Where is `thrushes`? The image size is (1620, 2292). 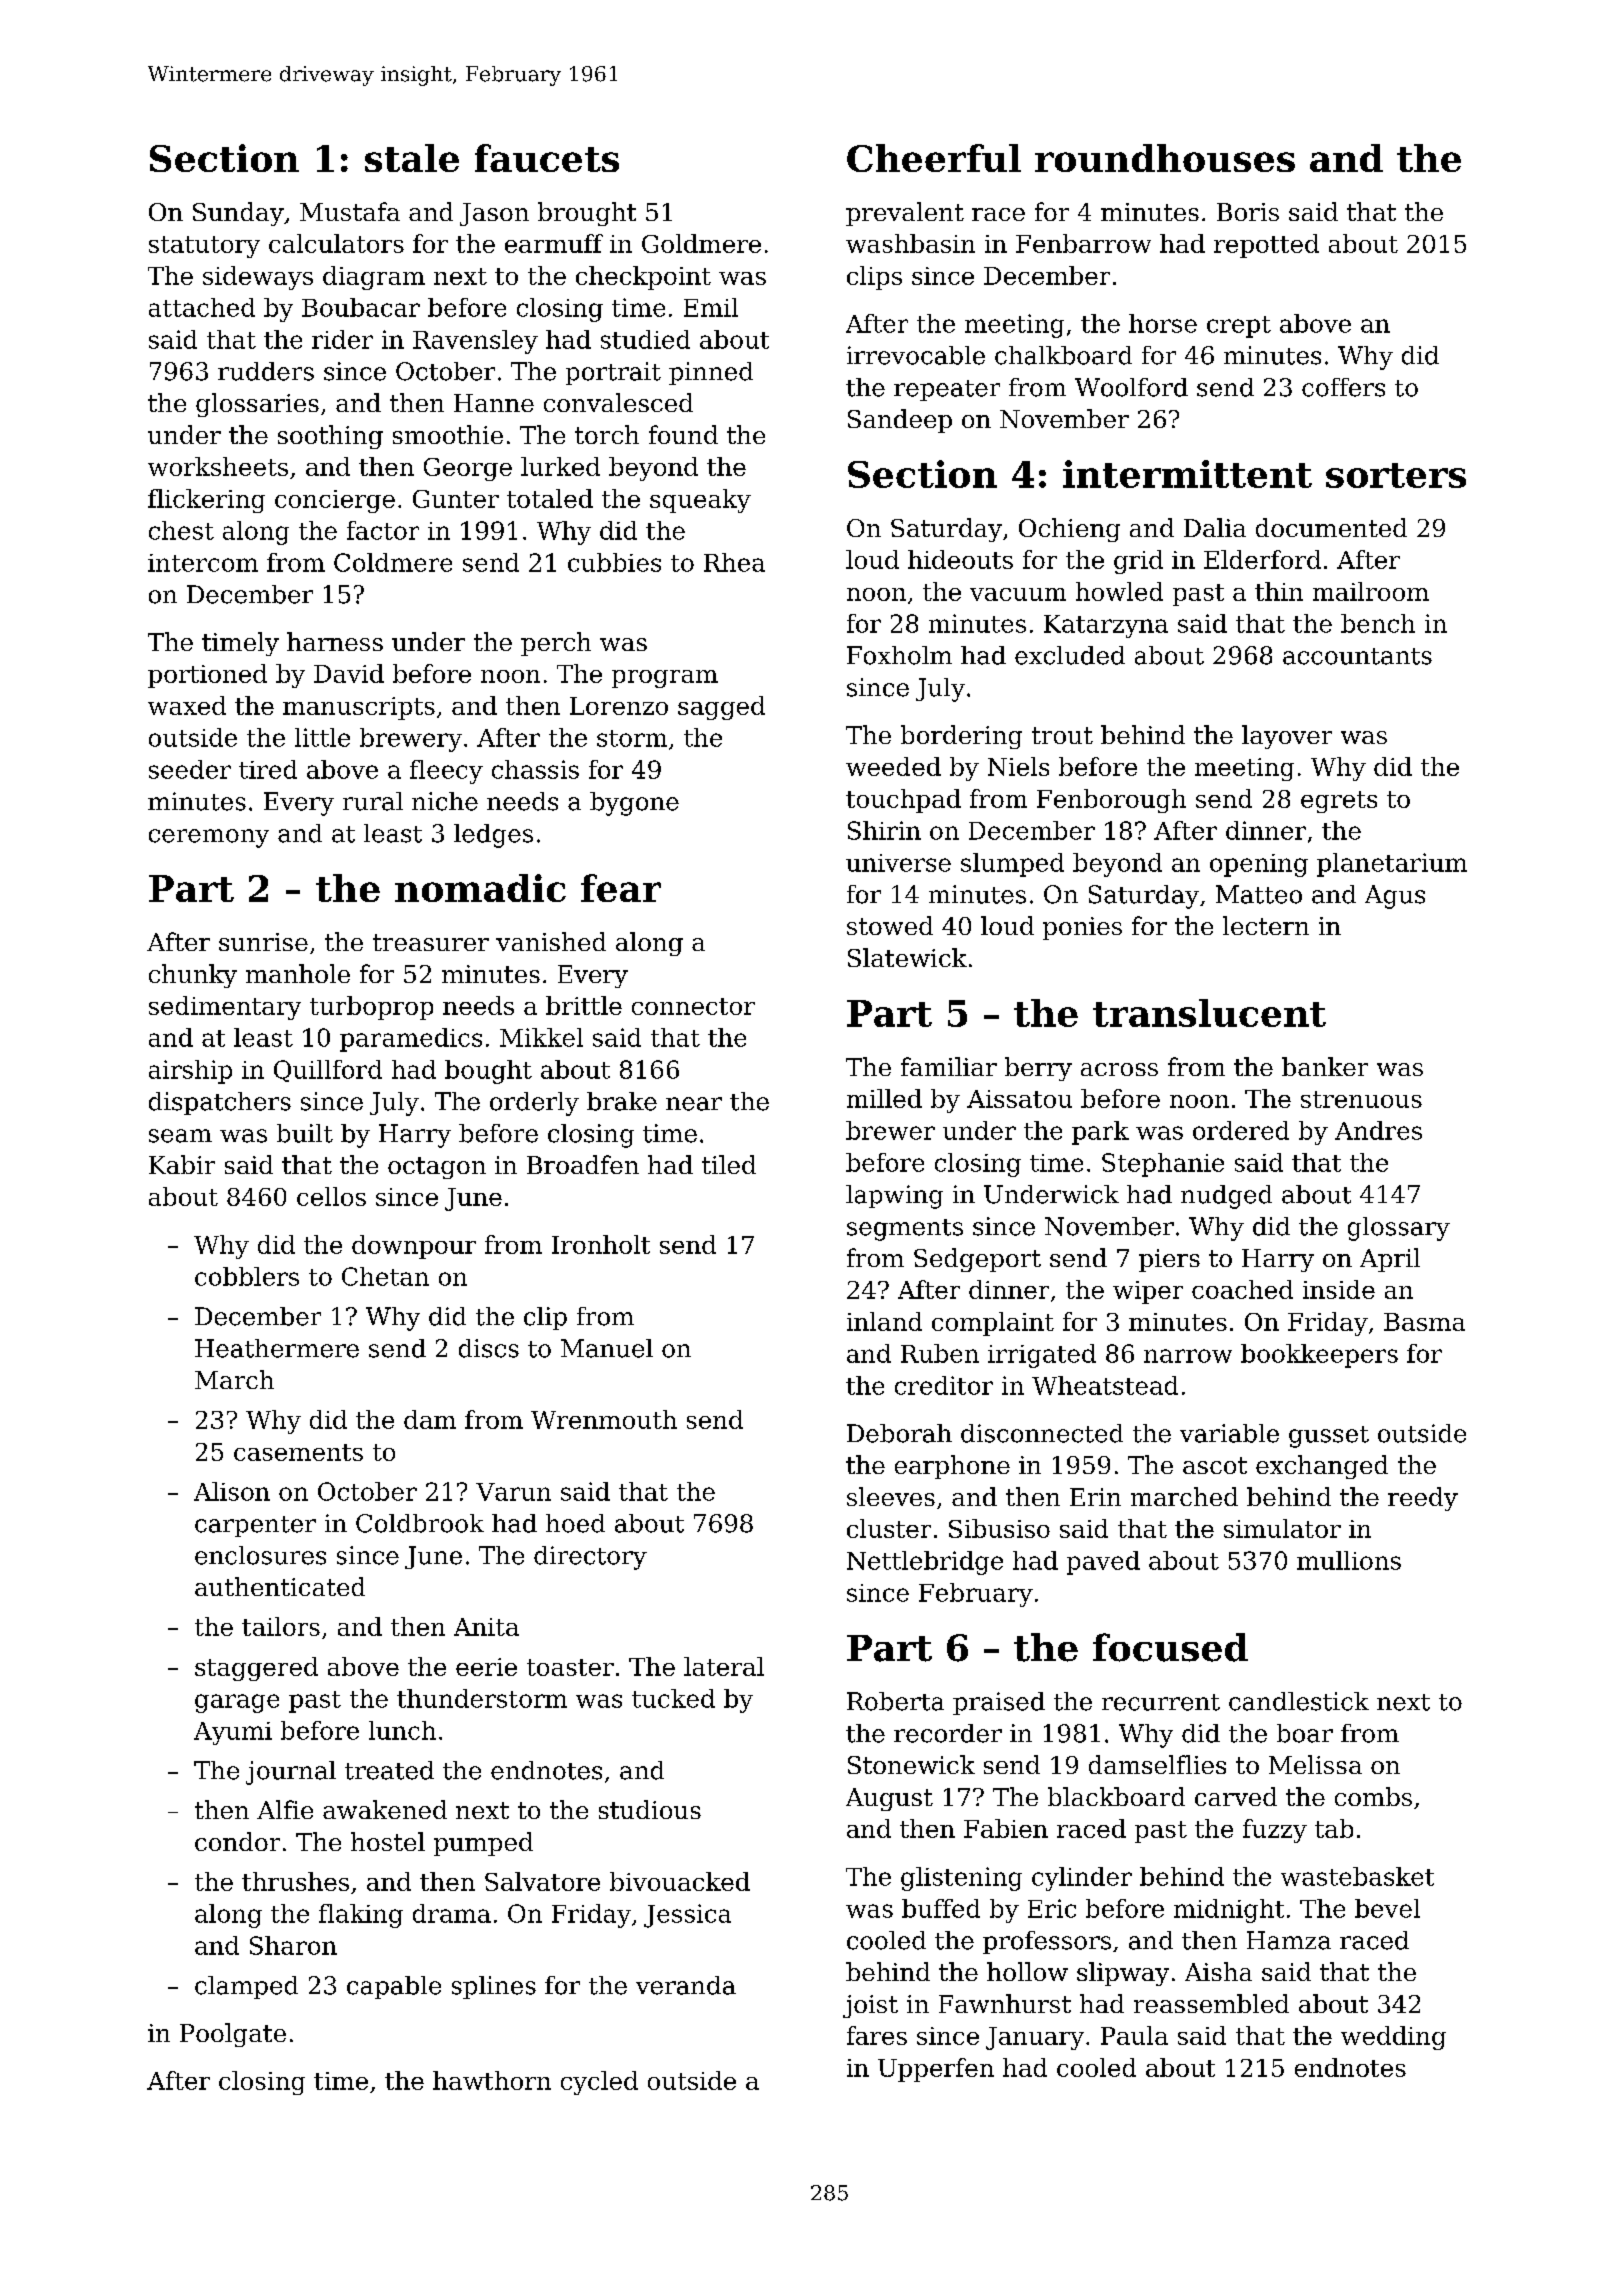
thrushes is located at coordinates (295, 1881).
